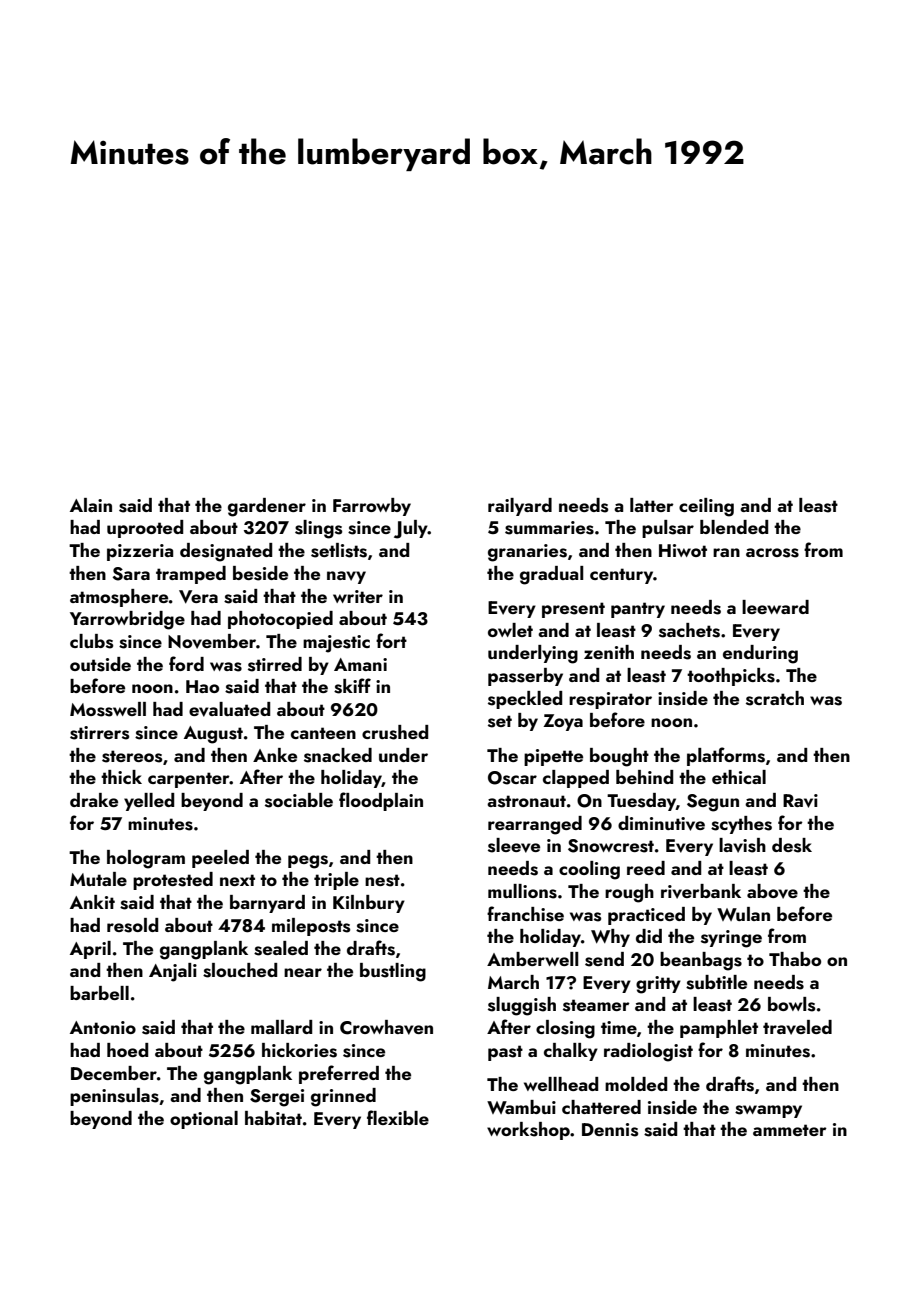  What do you see at coordinates (619, 757) in the page?
I see `bought` at bounding box center [619, 757].
